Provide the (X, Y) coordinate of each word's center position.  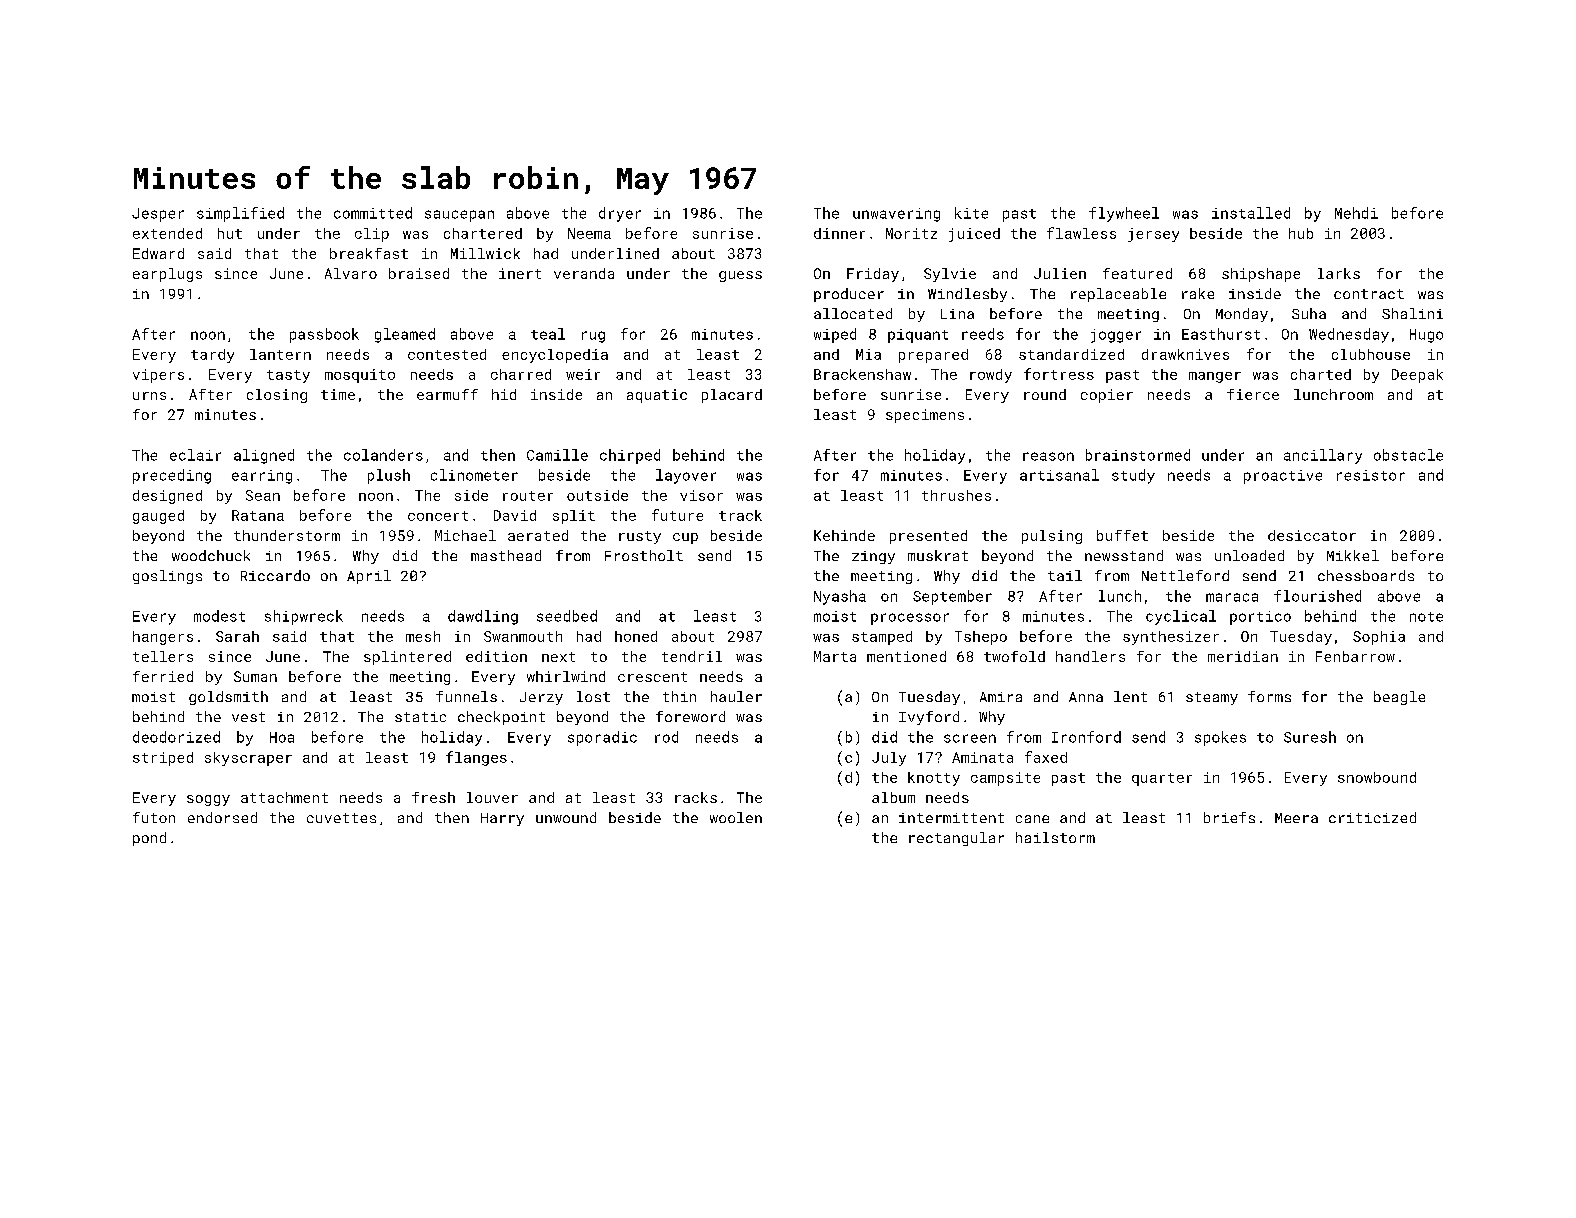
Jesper (158, 215)
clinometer (474, 475)
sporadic (602, 738)
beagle (1399, 698)
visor (701, 495)
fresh (433, 797)
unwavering (896, 215)
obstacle (1408, 455)
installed (1251, 213)
